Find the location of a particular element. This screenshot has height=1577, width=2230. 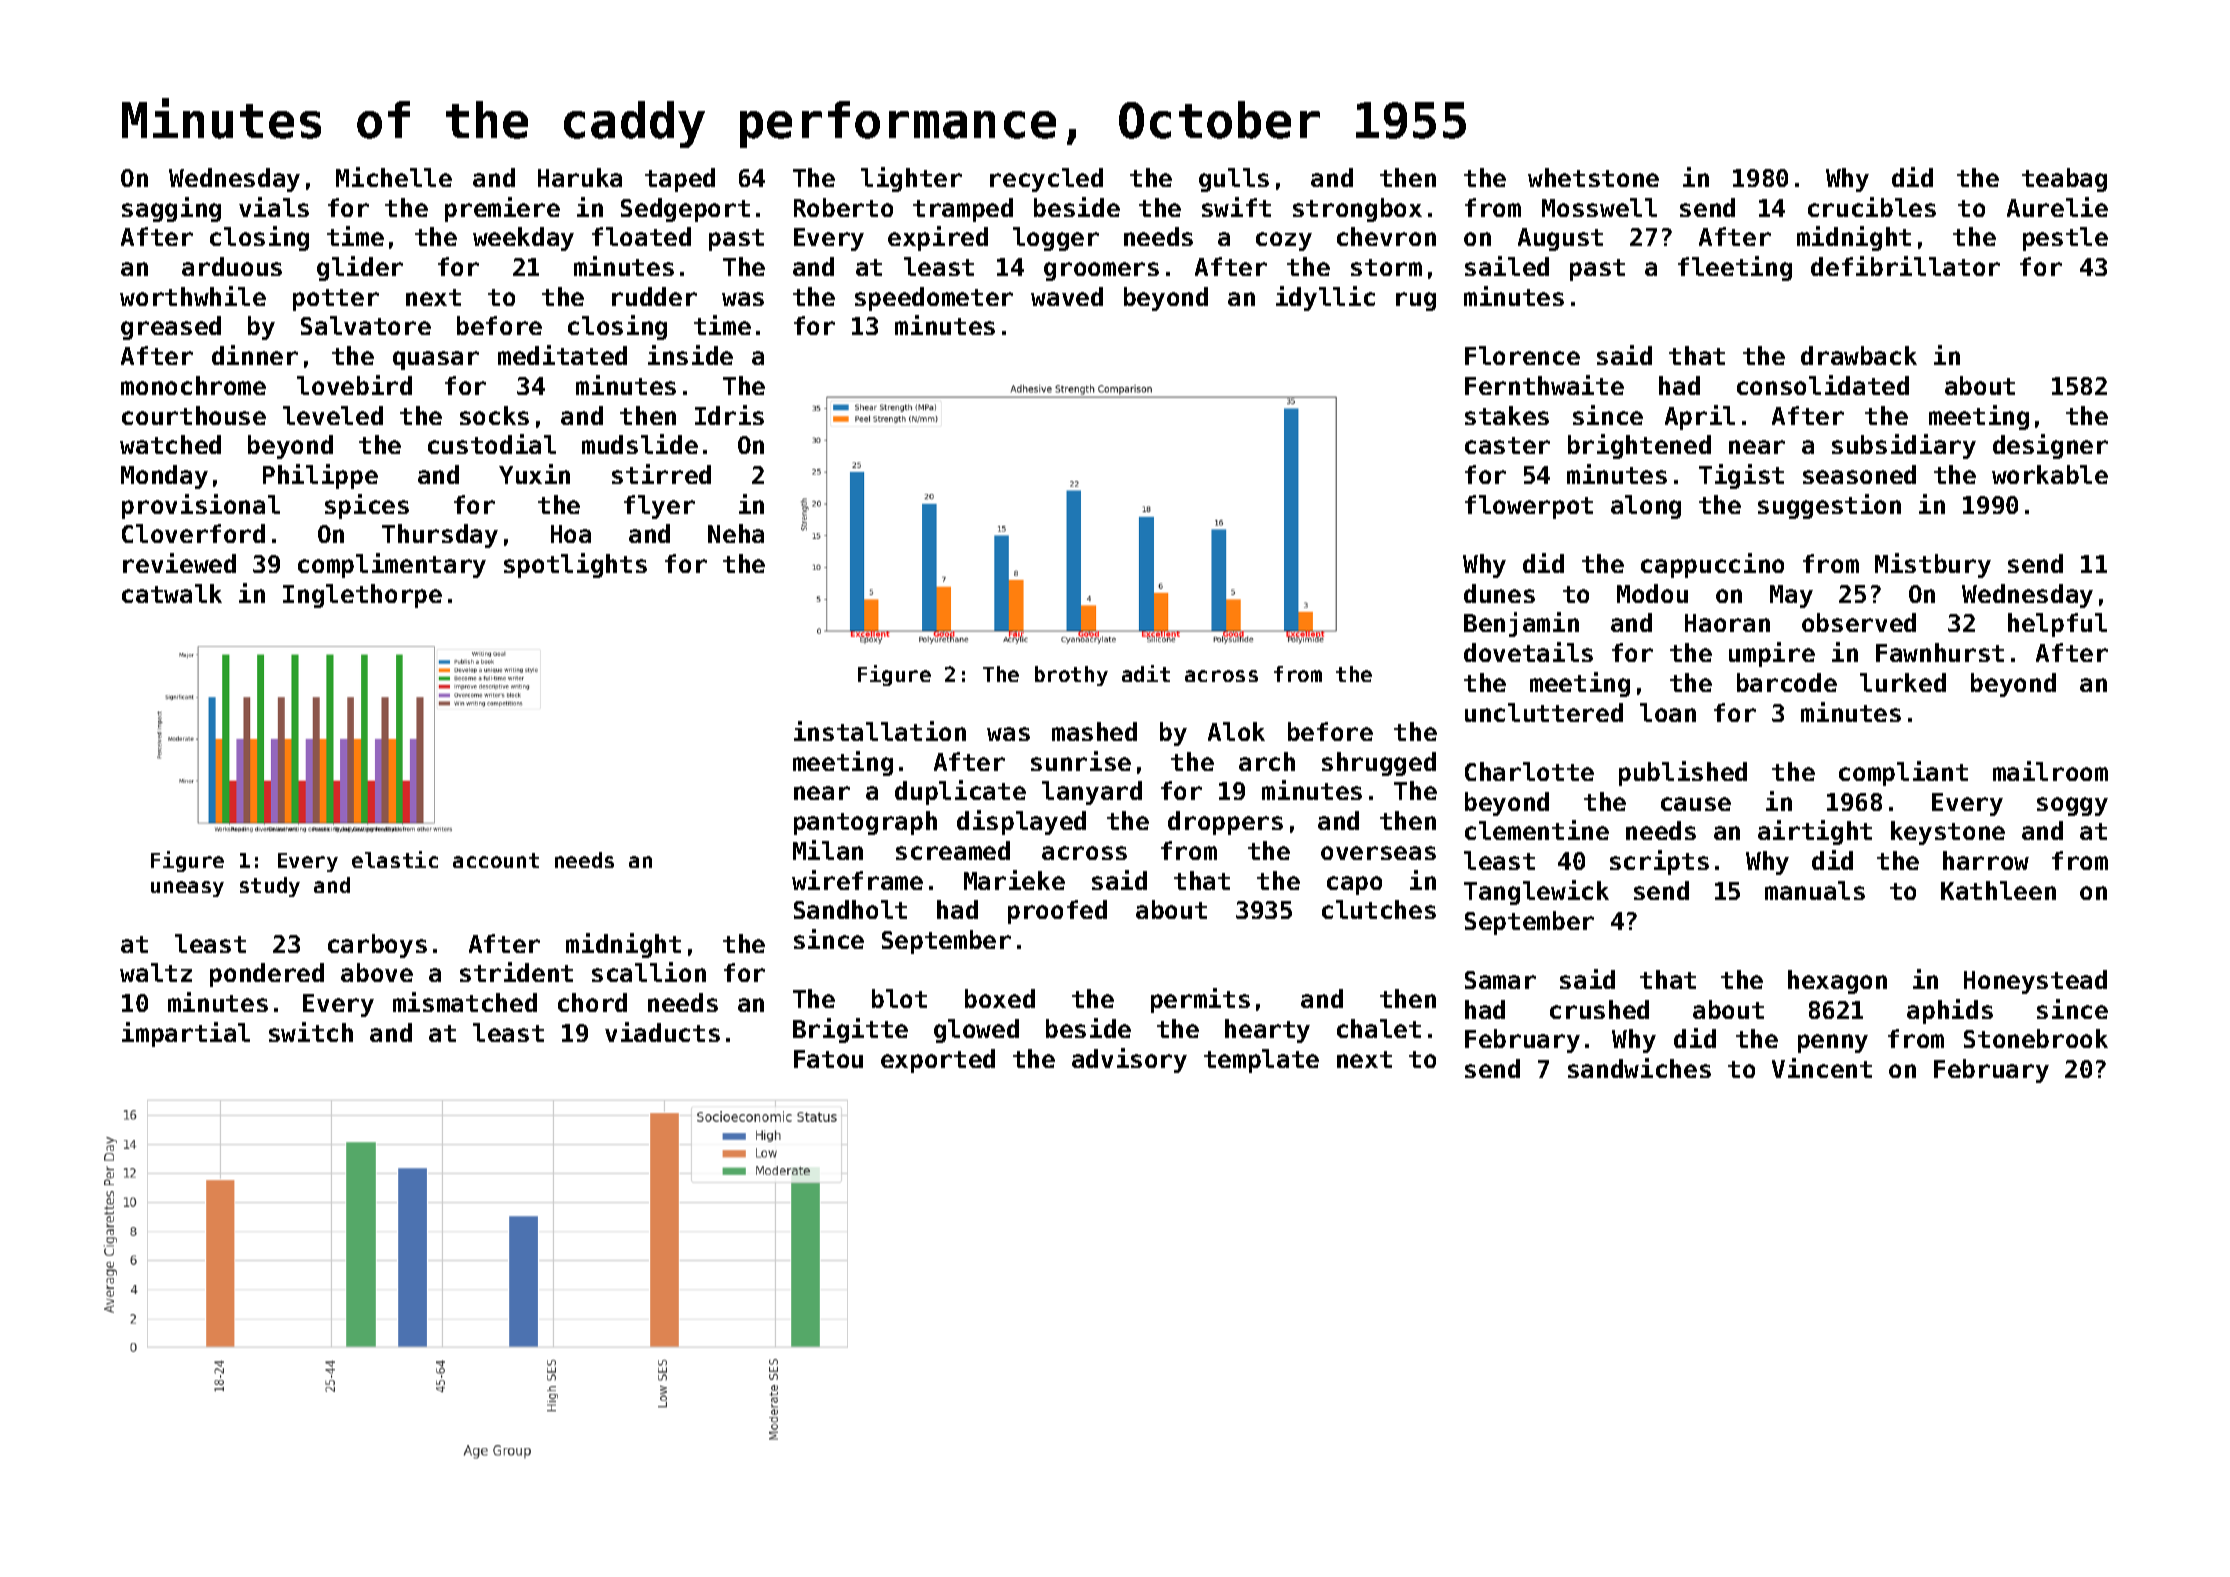

Alok is located at coordinates (1236, 731).
